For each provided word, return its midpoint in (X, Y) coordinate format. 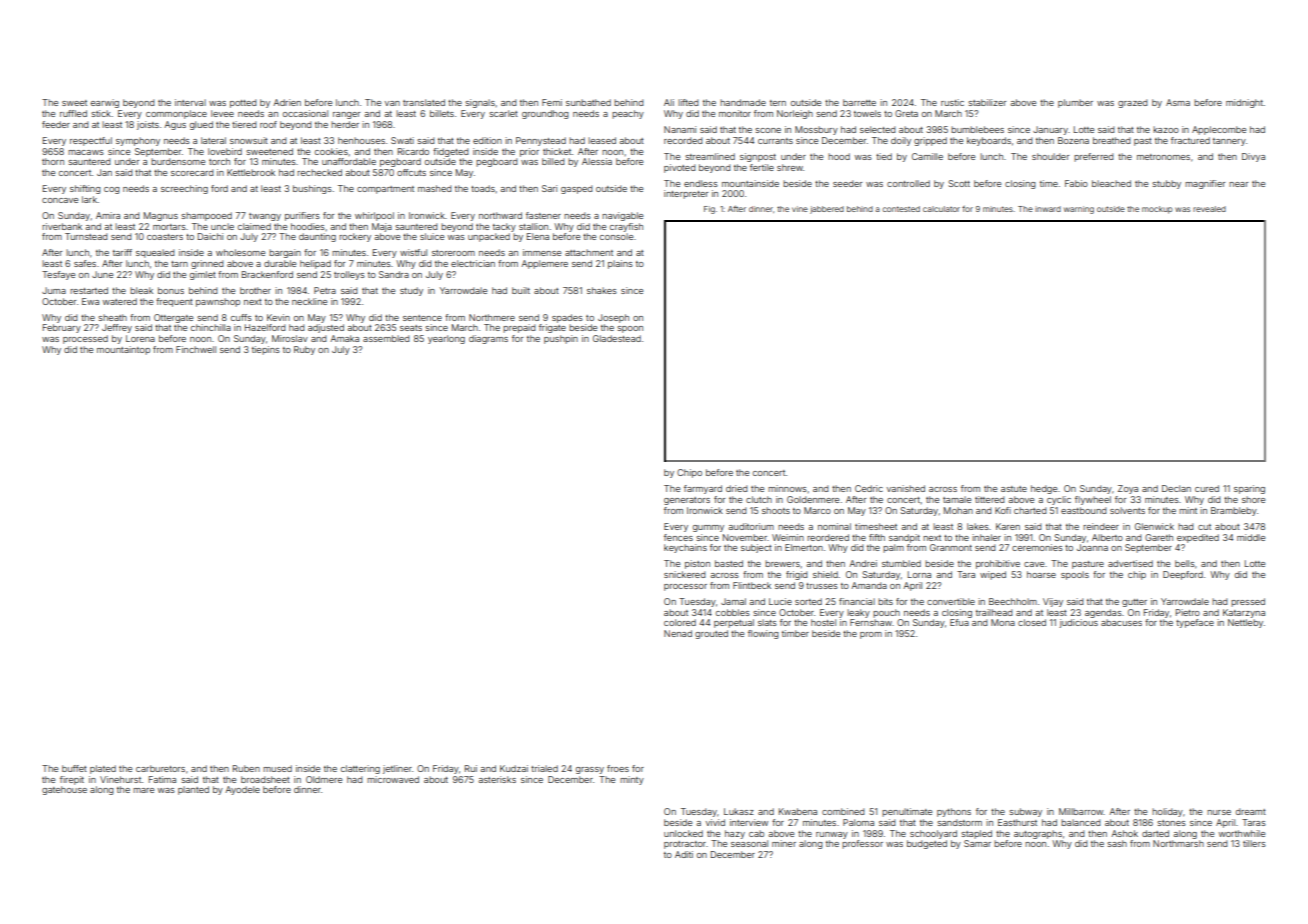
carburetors (160, 768)
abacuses (1121, 622)
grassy (590, 770)
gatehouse (64, 790)
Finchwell (196, 349)
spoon (630, 329)
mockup (1157, 210)
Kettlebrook (251, 172)
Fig (709, 210)
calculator (941, 209)
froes (618, 768)
